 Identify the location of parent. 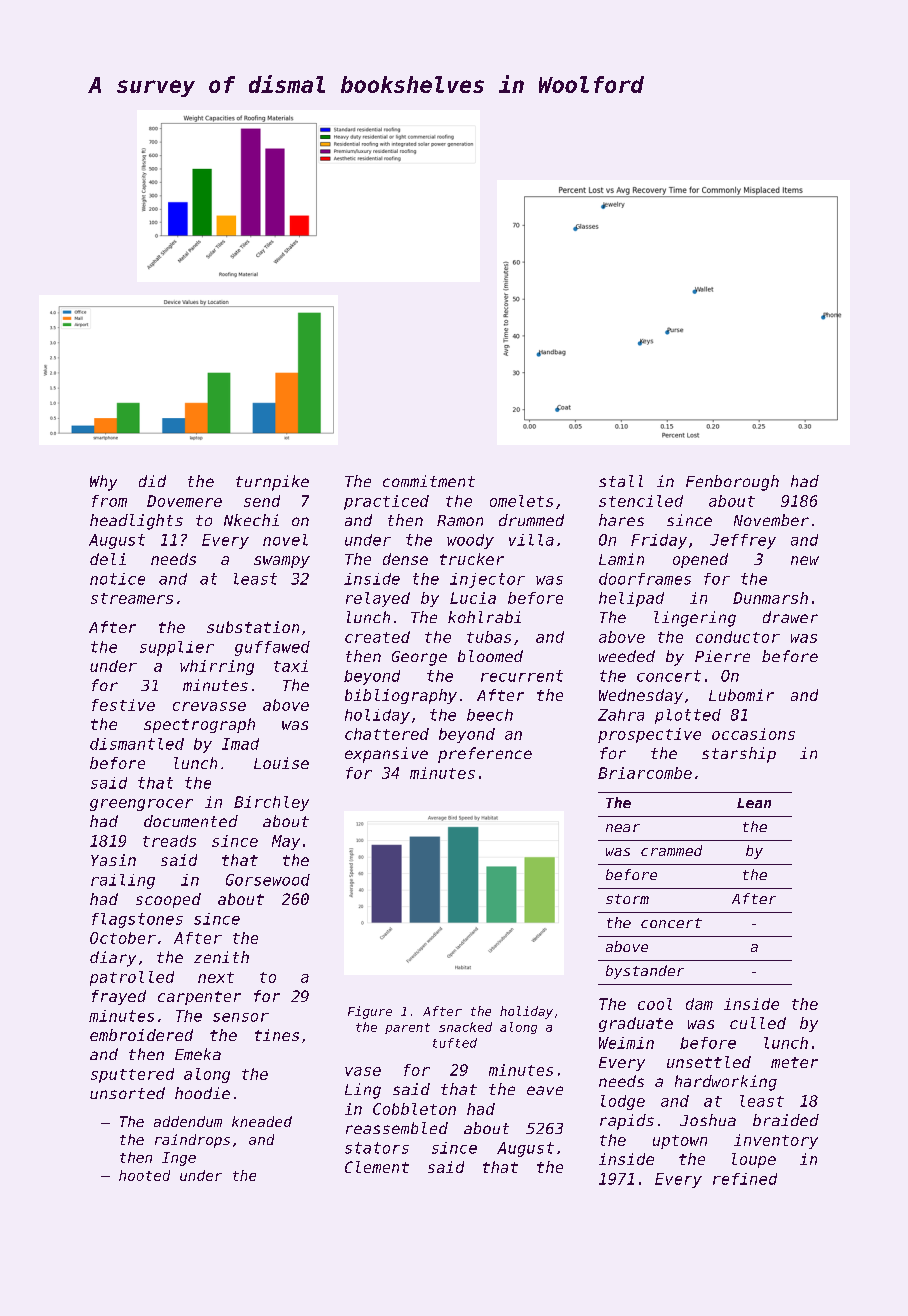
(407, 1028).
